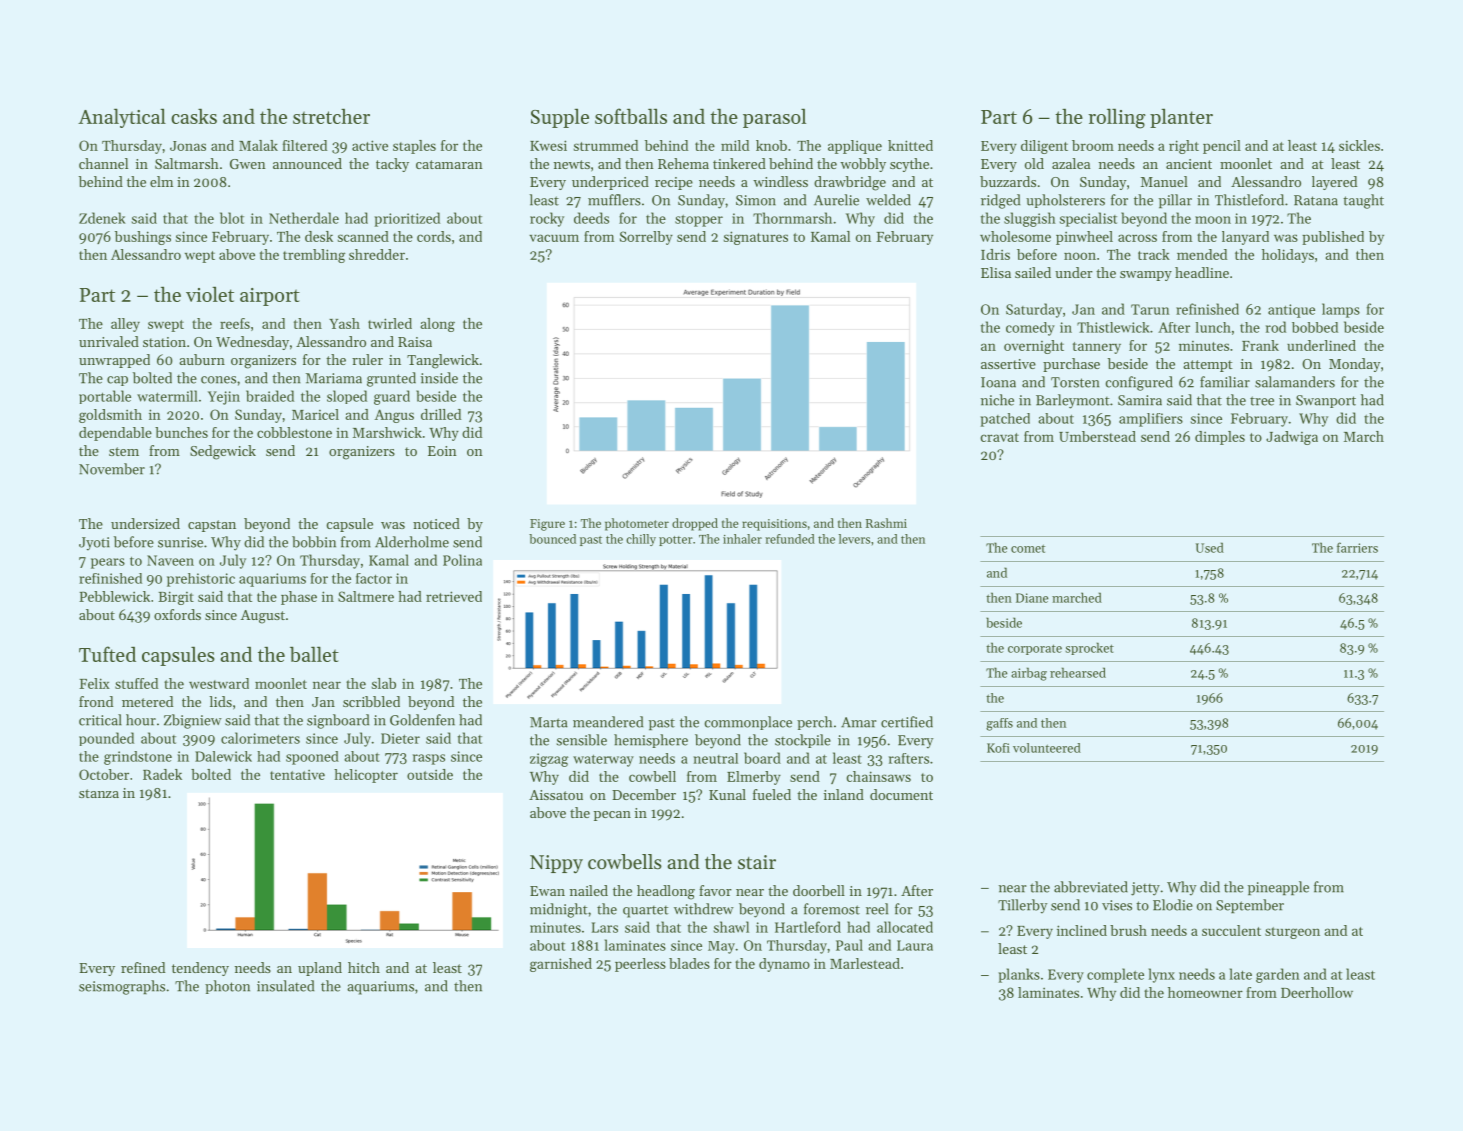  I want to click on amplifiers, so click(1151, 420).
